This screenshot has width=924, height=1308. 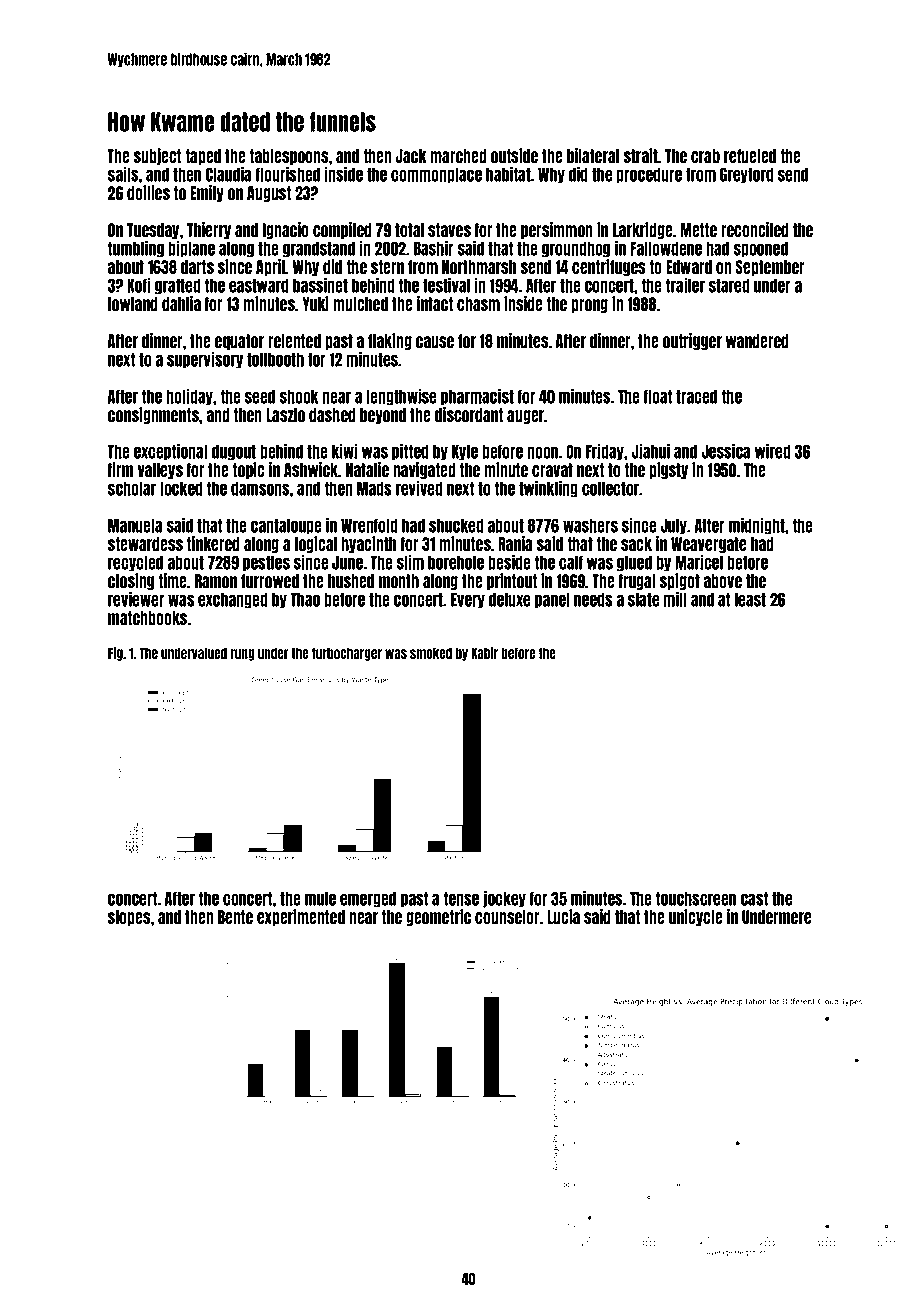 I want to click on crab, so click(x=705, y=156).
